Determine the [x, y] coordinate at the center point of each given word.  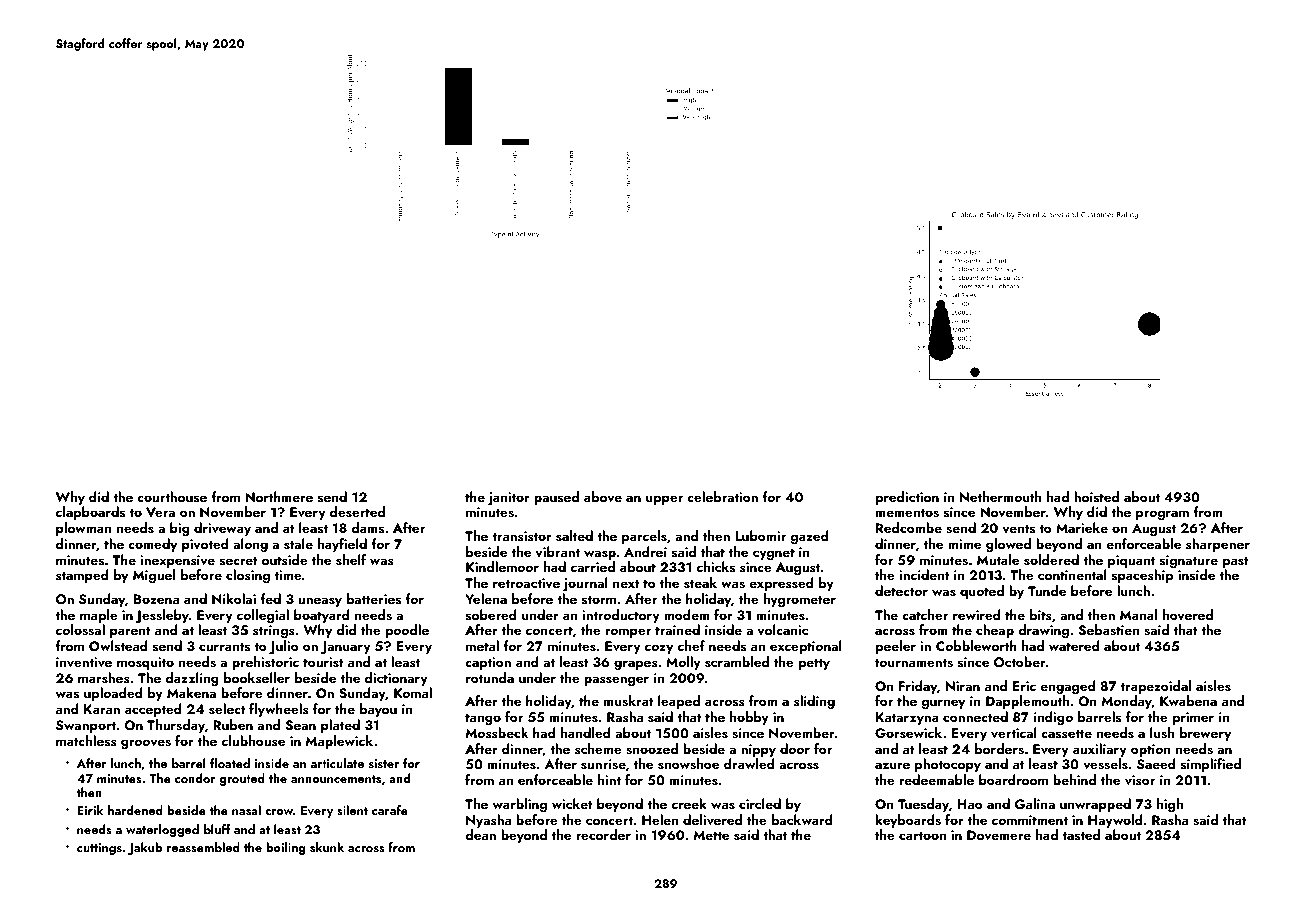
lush [1162, 732]
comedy [152, 545]
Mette [711, 835]
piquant [1131, 561]
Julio [284, 647]
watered [1074, 645]
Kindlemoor [502, 566]
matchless [86, 740]
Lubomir [760, 535]
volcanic [783, 629]
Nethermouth [1000, 496]
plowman [84, 529]
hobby [749, 718]
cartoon [922, 835]
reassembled [203, 847]
